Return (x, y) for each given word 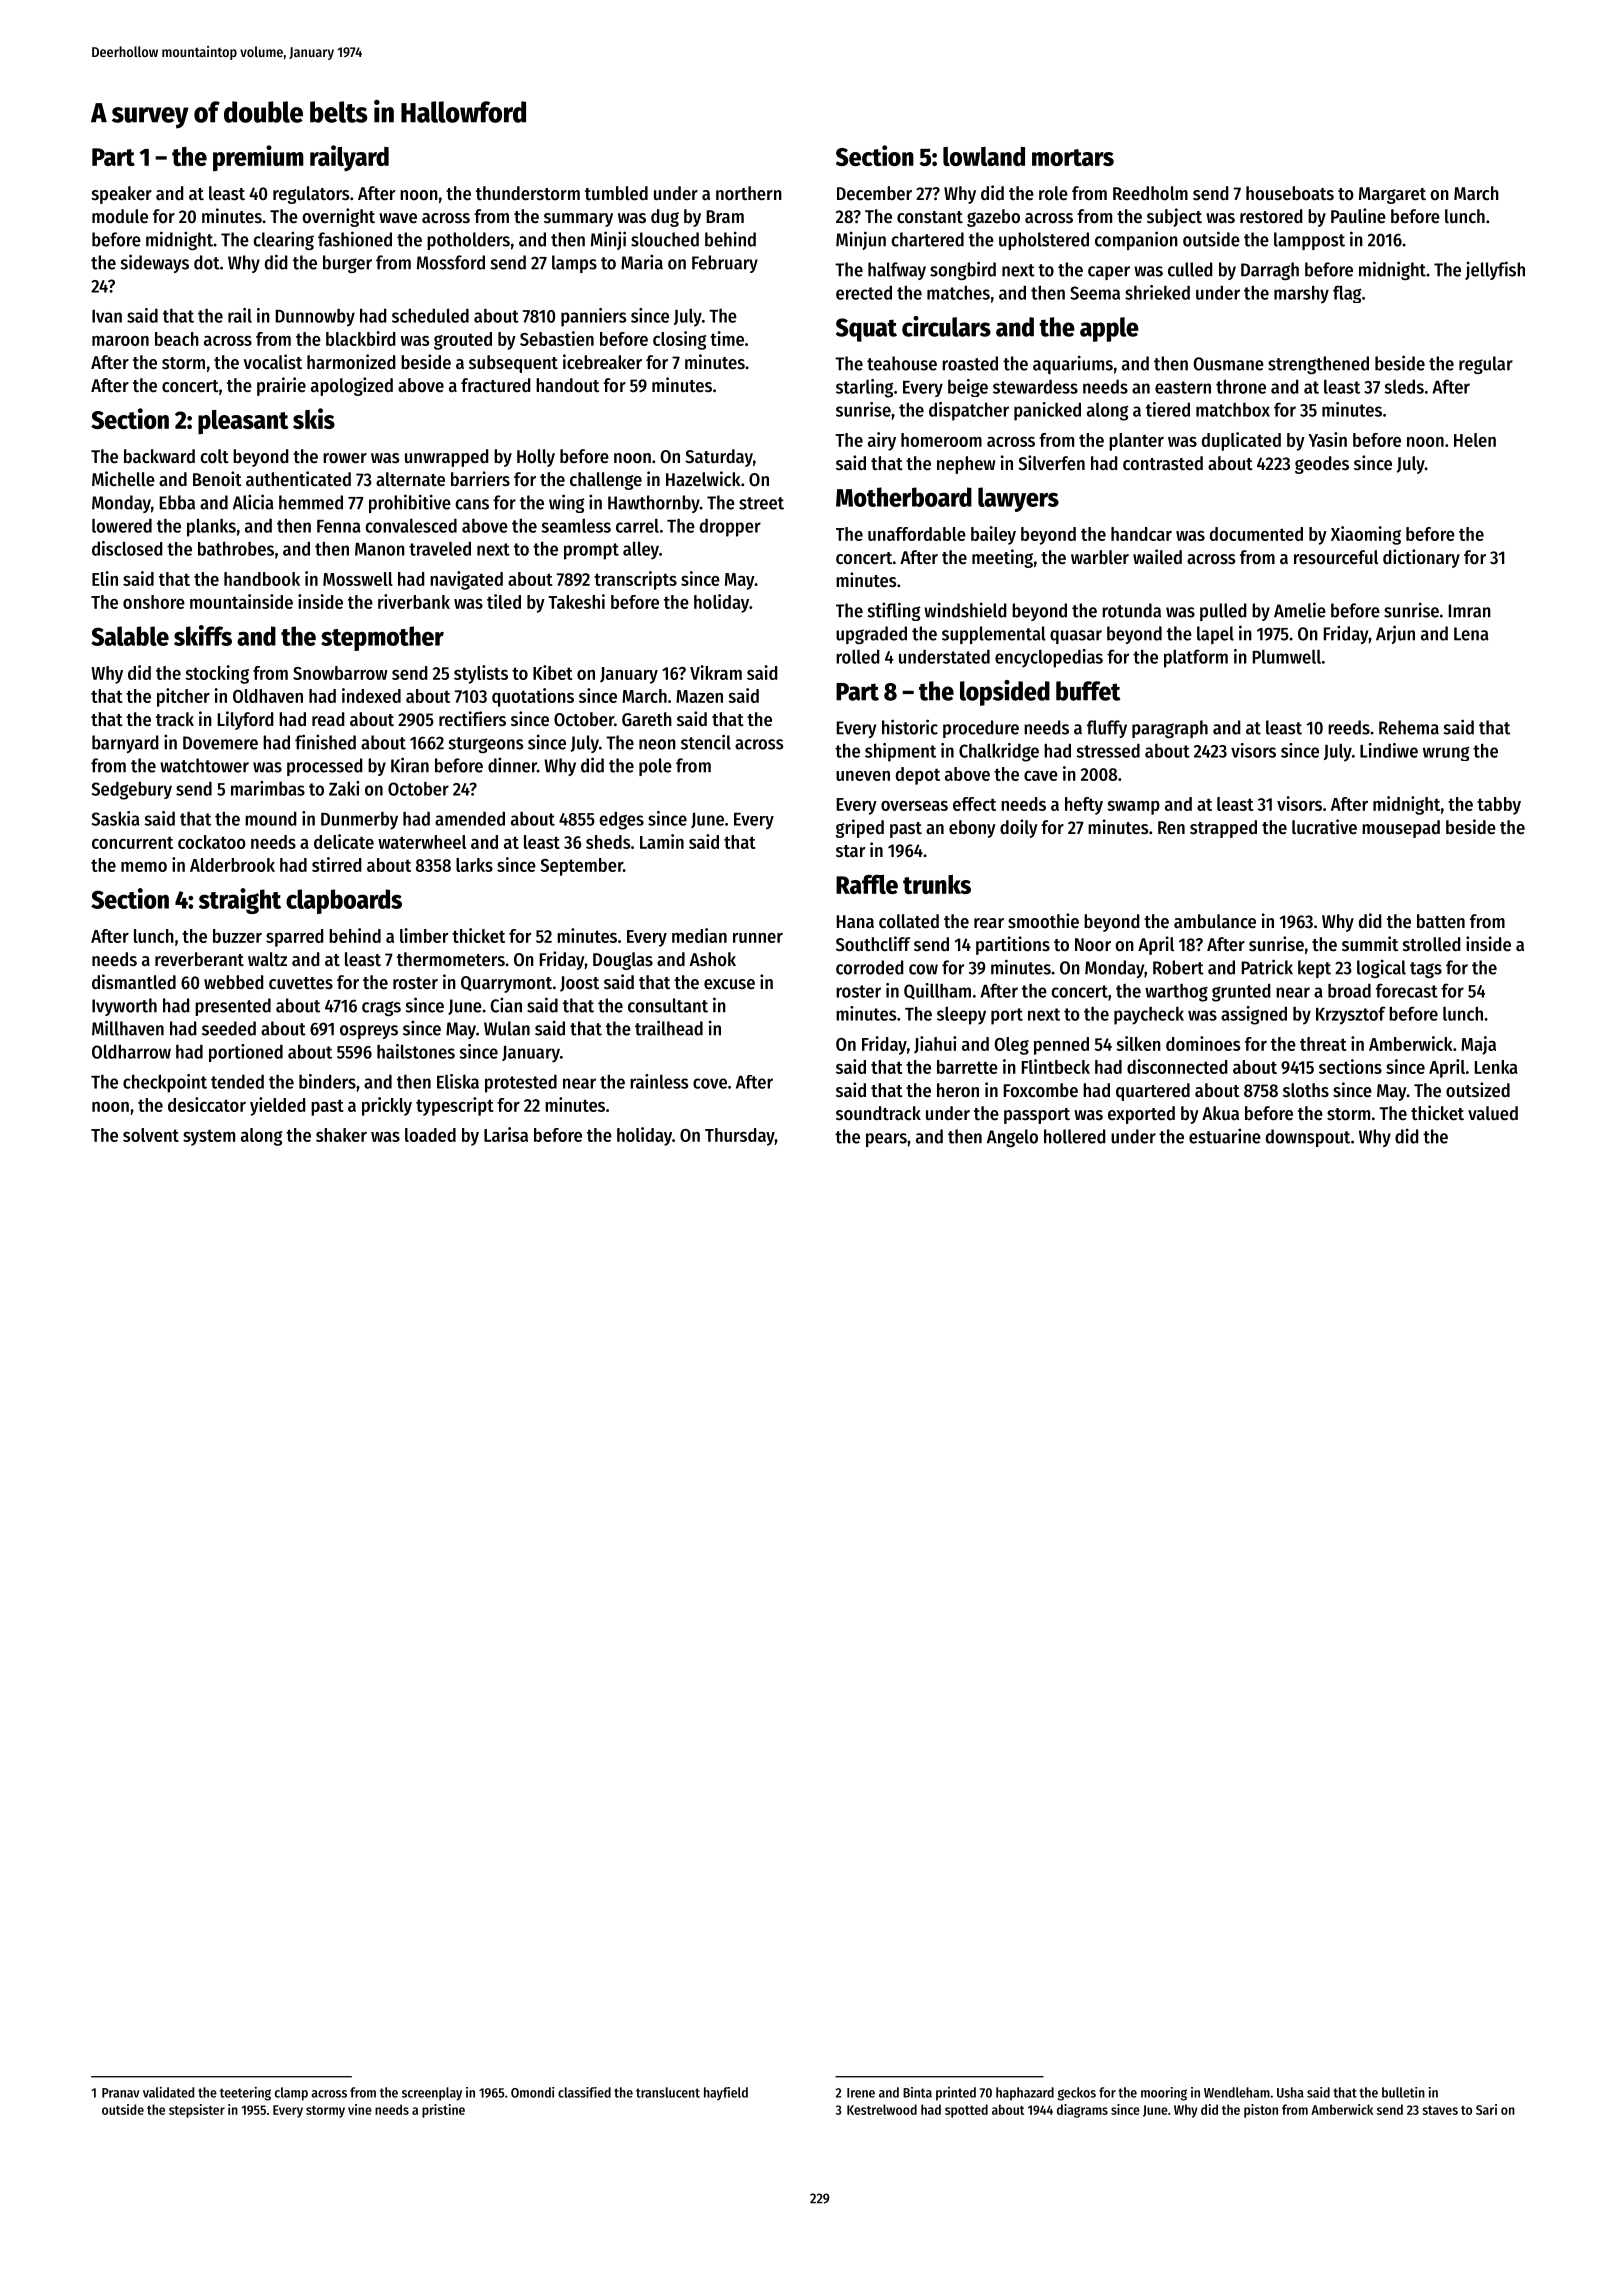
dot (207, 262)
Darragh (1270, 271)
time (727, 338)
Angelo (1012, 1138)
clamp (291, 2094)
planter (1136, 442)
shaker (341, 1135)
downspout (1308, 1138)
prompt (591, 551)
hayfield (726, 2094)
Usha (1290, 2092)
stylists (481, 674)
